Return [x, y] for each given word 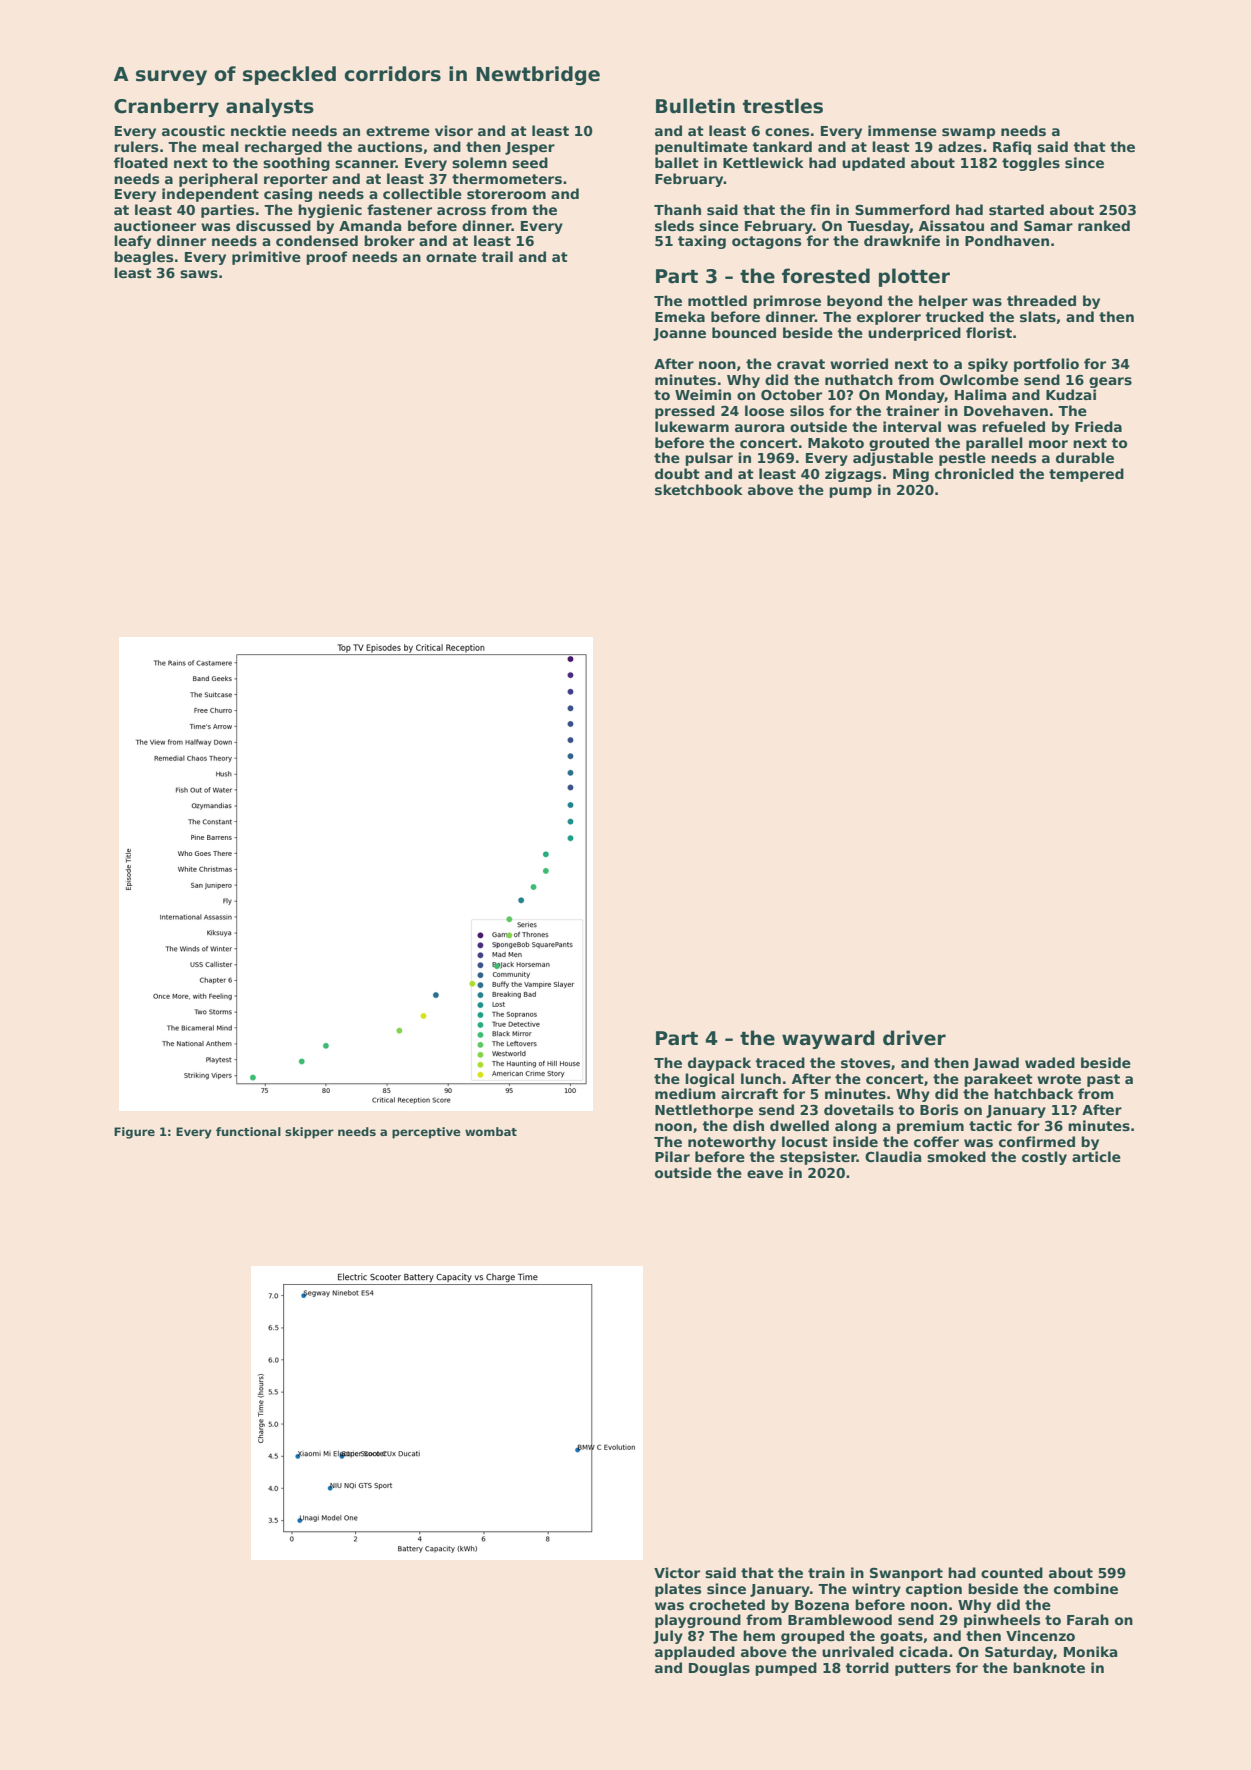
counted [1012, 1572]
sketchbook [699, 489]
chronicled [974, 473]
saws [199, 274]
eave [765, 1174]
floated [141, 162]
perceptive [426, 1133]
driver [914, 1038]
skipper [309, 1133]
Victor [677, 1572]
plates [678, 1590]
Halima [980, 394]
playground [698, 1621]
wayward [828, 1039]
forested [826, 276]
